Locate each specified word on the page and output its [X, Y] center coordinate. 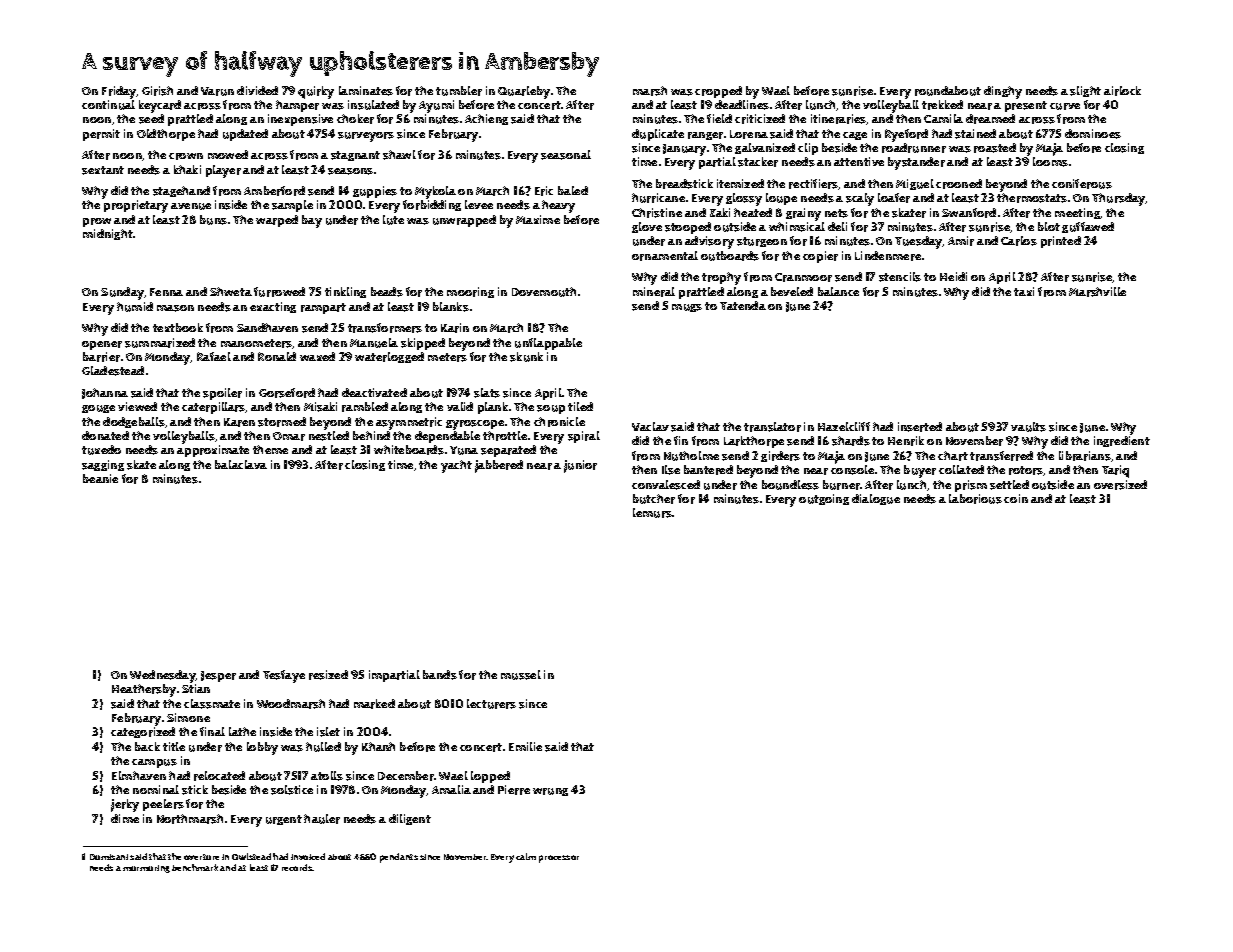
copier [820, 257]
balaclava [241, 464]
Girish [157, 91]
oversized [1120, 485]
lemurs [652, 513]
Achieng [486, 119]
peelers [163, 805]
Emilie [525, 746]
